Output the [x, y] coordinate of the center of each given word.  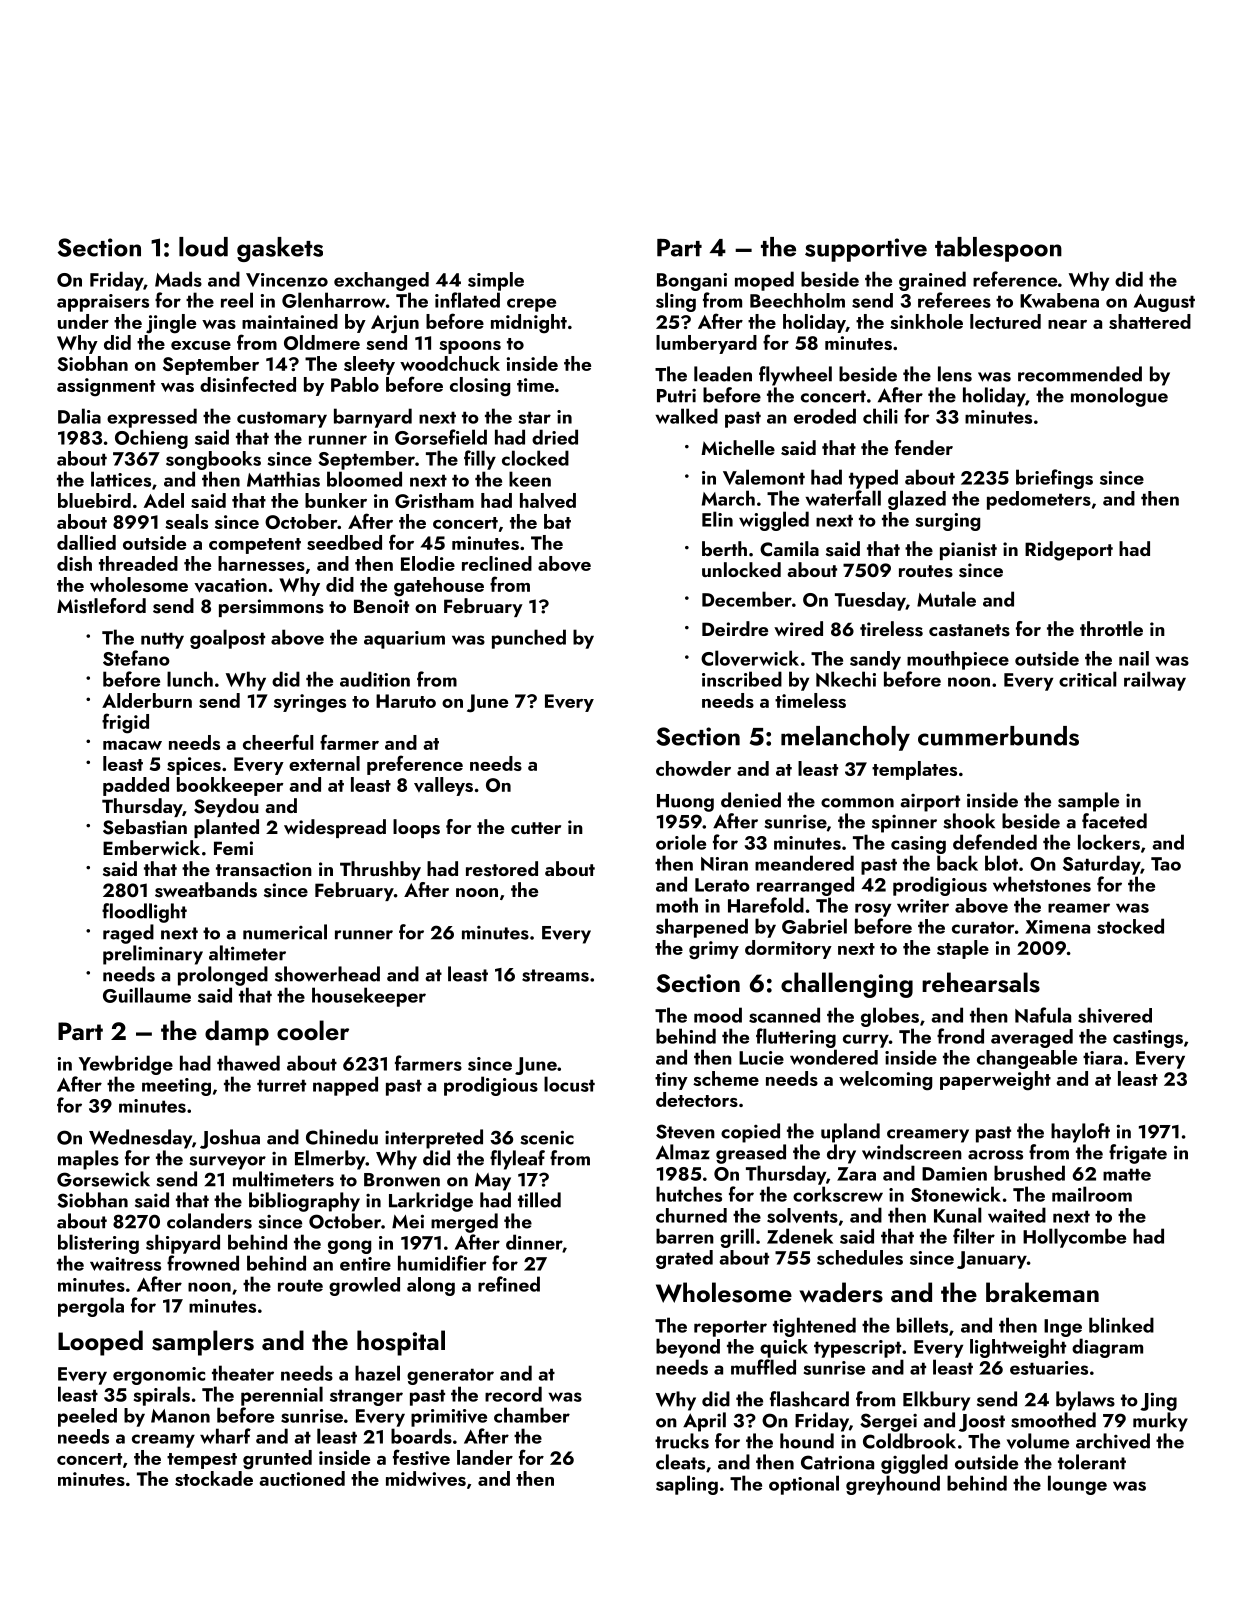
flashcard [809, 1399]
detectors [697, 1099]
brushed [1029, 1173]
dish [74, 563]
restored [502, 869]
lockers [1109, 842]
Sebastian [145, 827]
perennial [282, 1396]
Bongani [692, 282]
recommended [1080, 374]
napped [345, 1086]
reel [237, 300]
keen [530, 479]
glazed [917, 500]
